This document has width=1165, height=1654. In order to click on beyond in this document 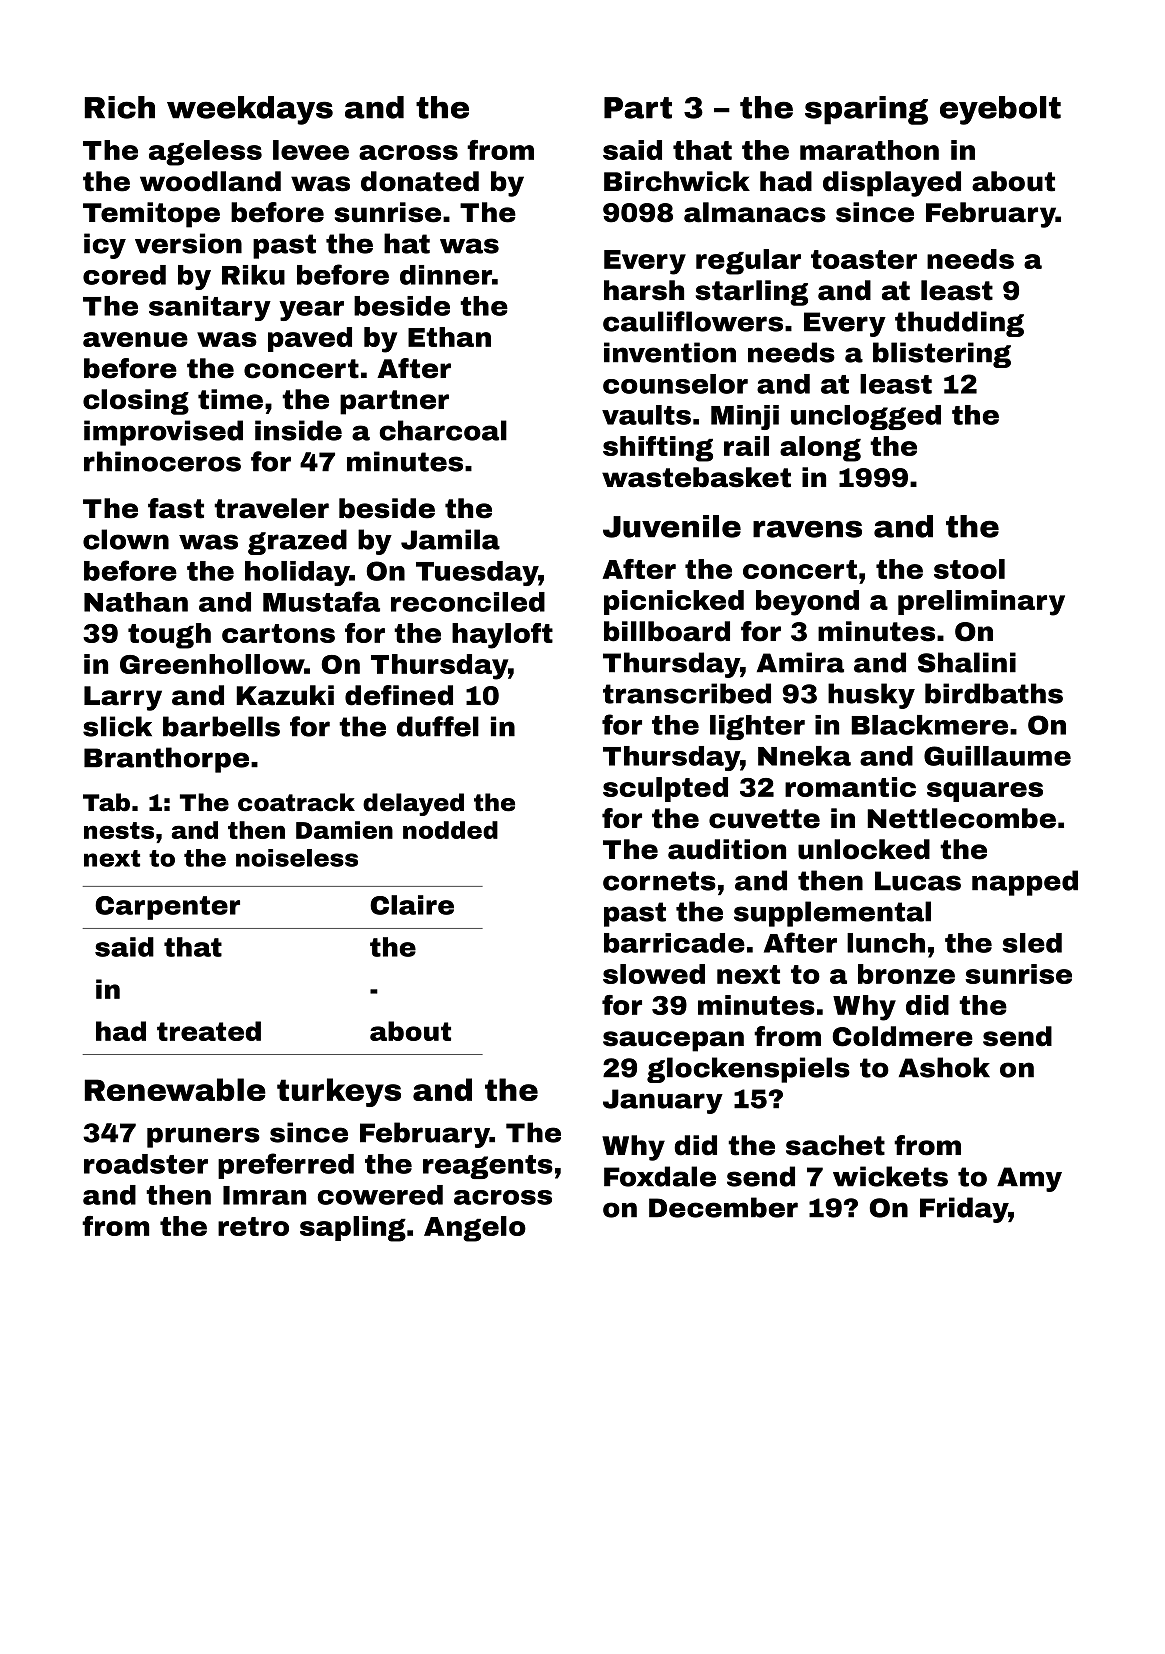, I will do `click(807, 603)`.
